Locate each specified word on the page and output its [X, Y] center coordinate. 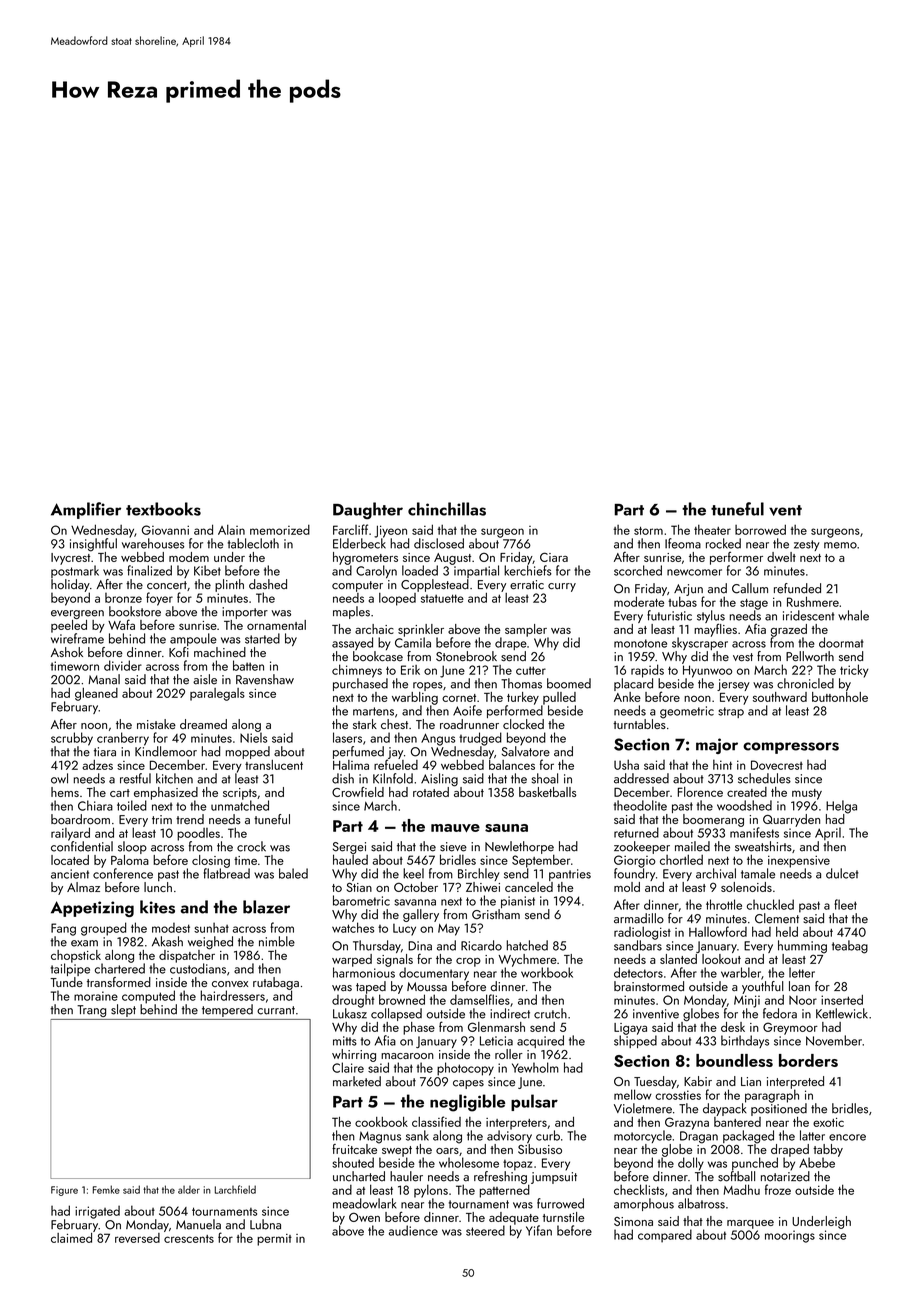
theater [712, 530]
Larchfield [235, 1189]
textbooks [163, 509]
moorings [790, 1236]
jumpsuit [554, 1178]
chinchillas [447, 509]
